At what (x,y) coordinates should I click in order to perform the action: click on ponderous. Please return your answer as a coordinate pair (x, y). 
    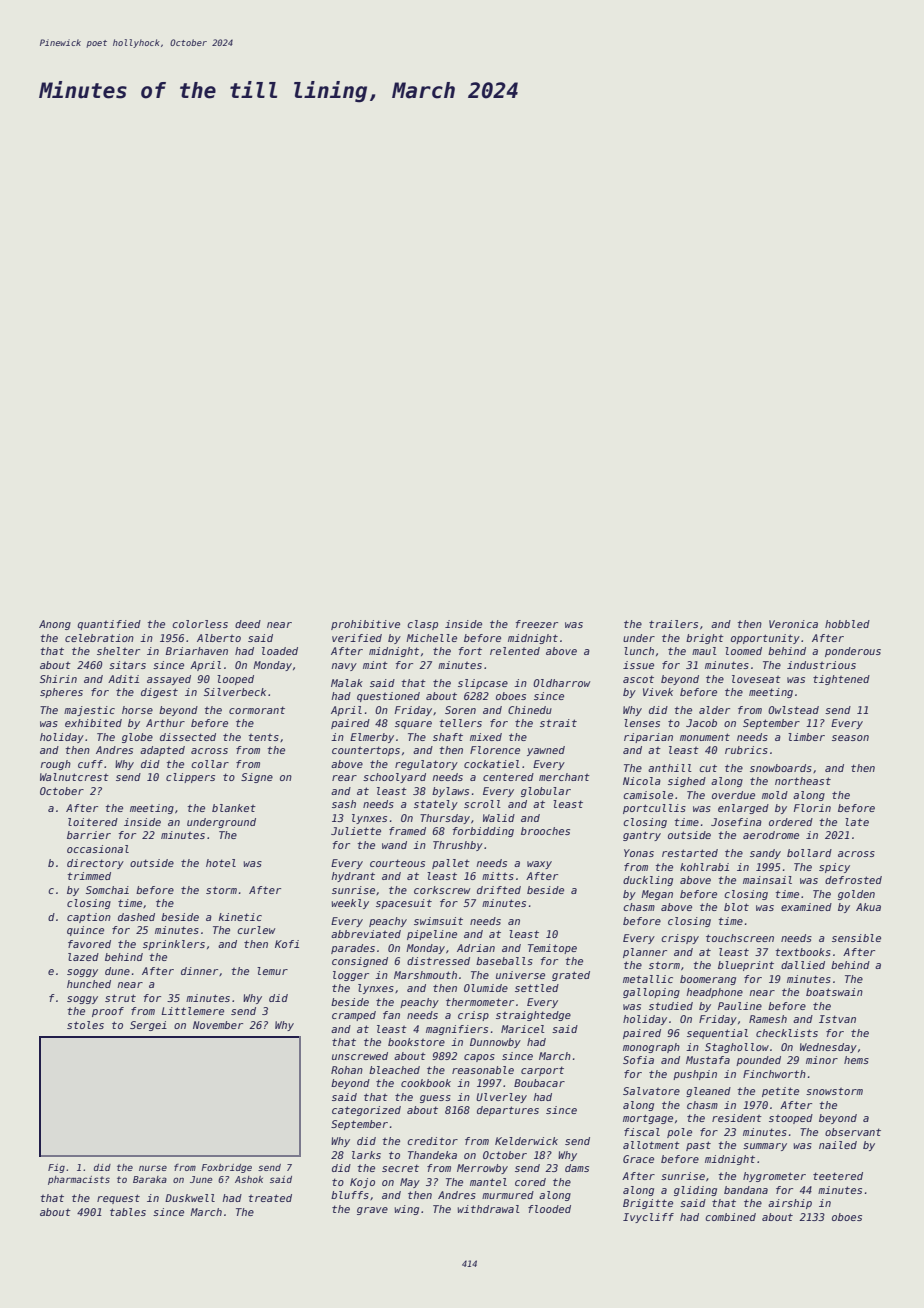
    Looking at the image, I should click on (853, 652).
